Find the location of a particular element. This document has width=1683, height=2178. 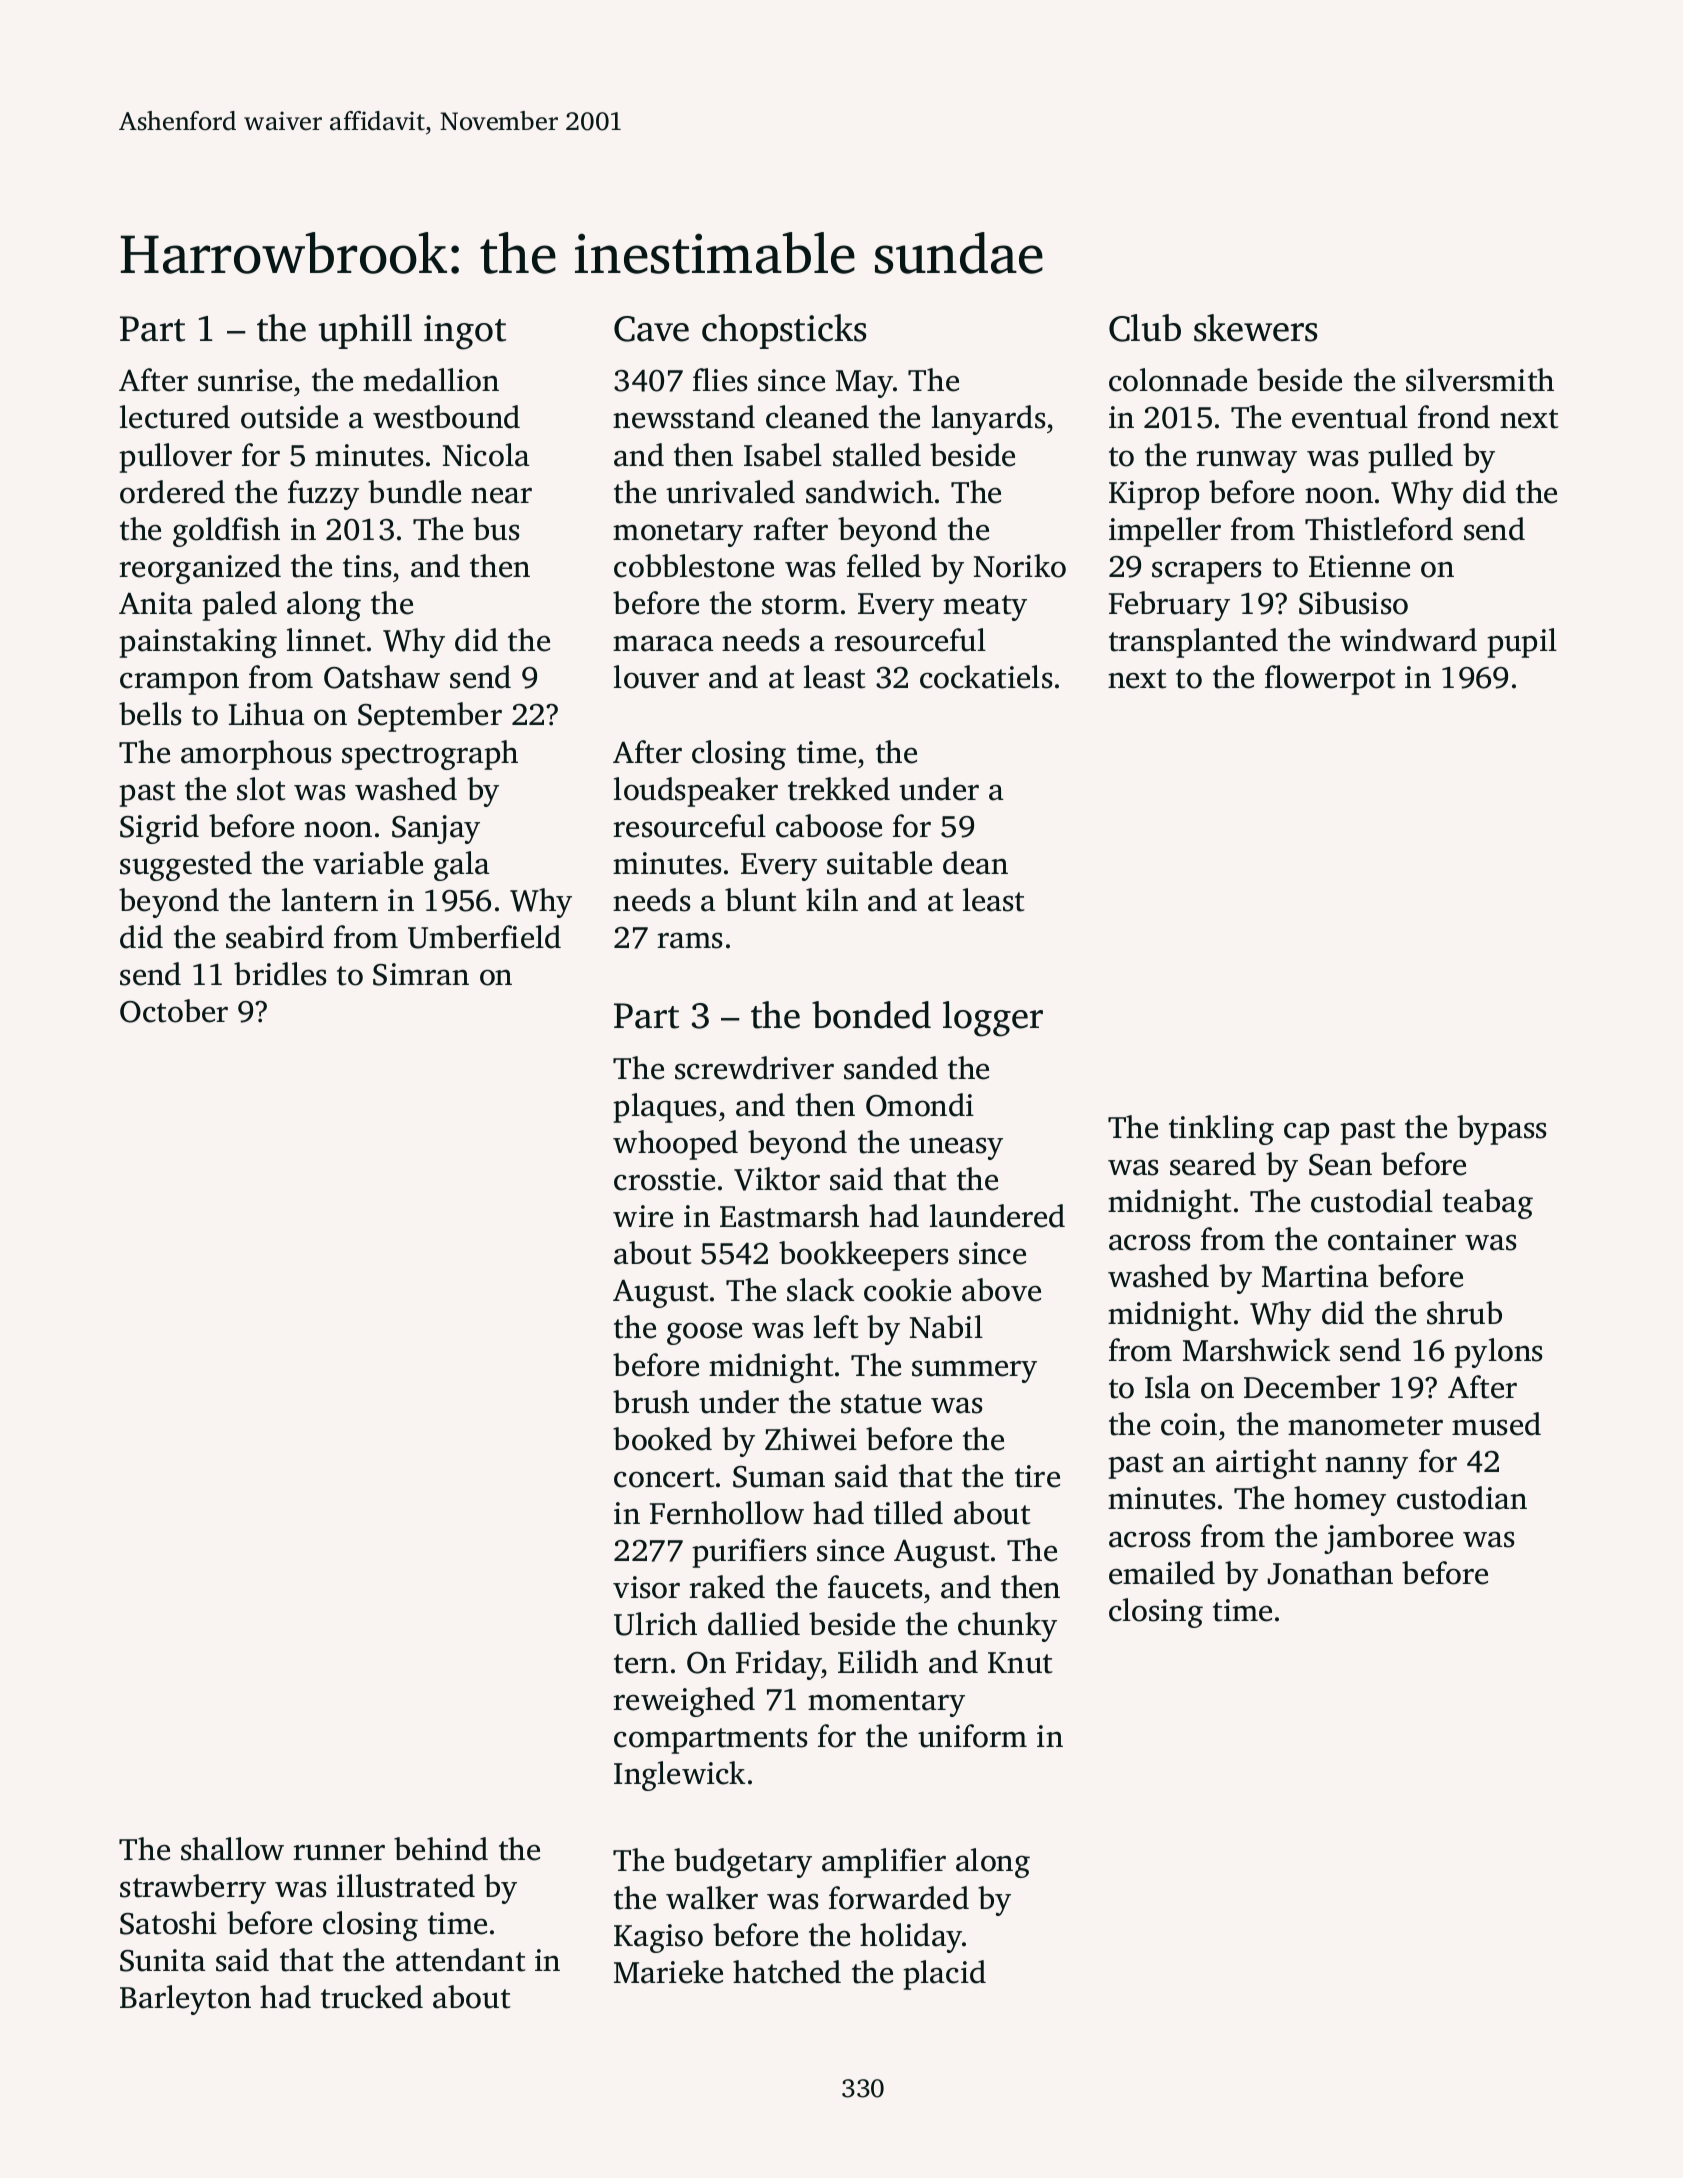

silversmith is located at coordinates (1480, 380).
